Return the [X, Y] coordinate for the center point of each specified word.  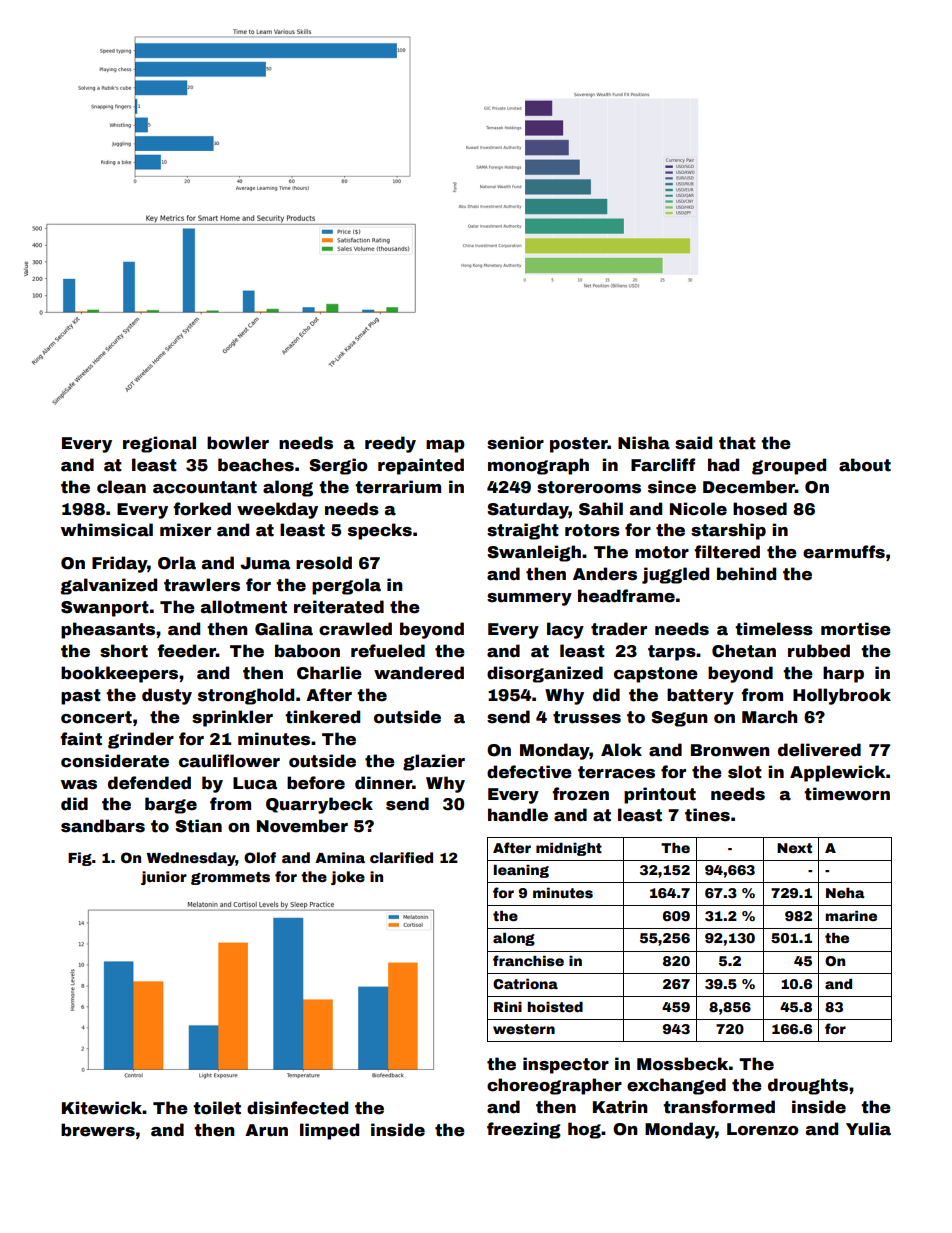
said [693, 443]
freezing [524, 1130]
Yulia [868, 1129]
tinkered [322, 717]
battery [700, 696]
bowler [238, 443]
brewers [98, 1130]
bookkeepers [119, 674]
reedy [390, 444]
